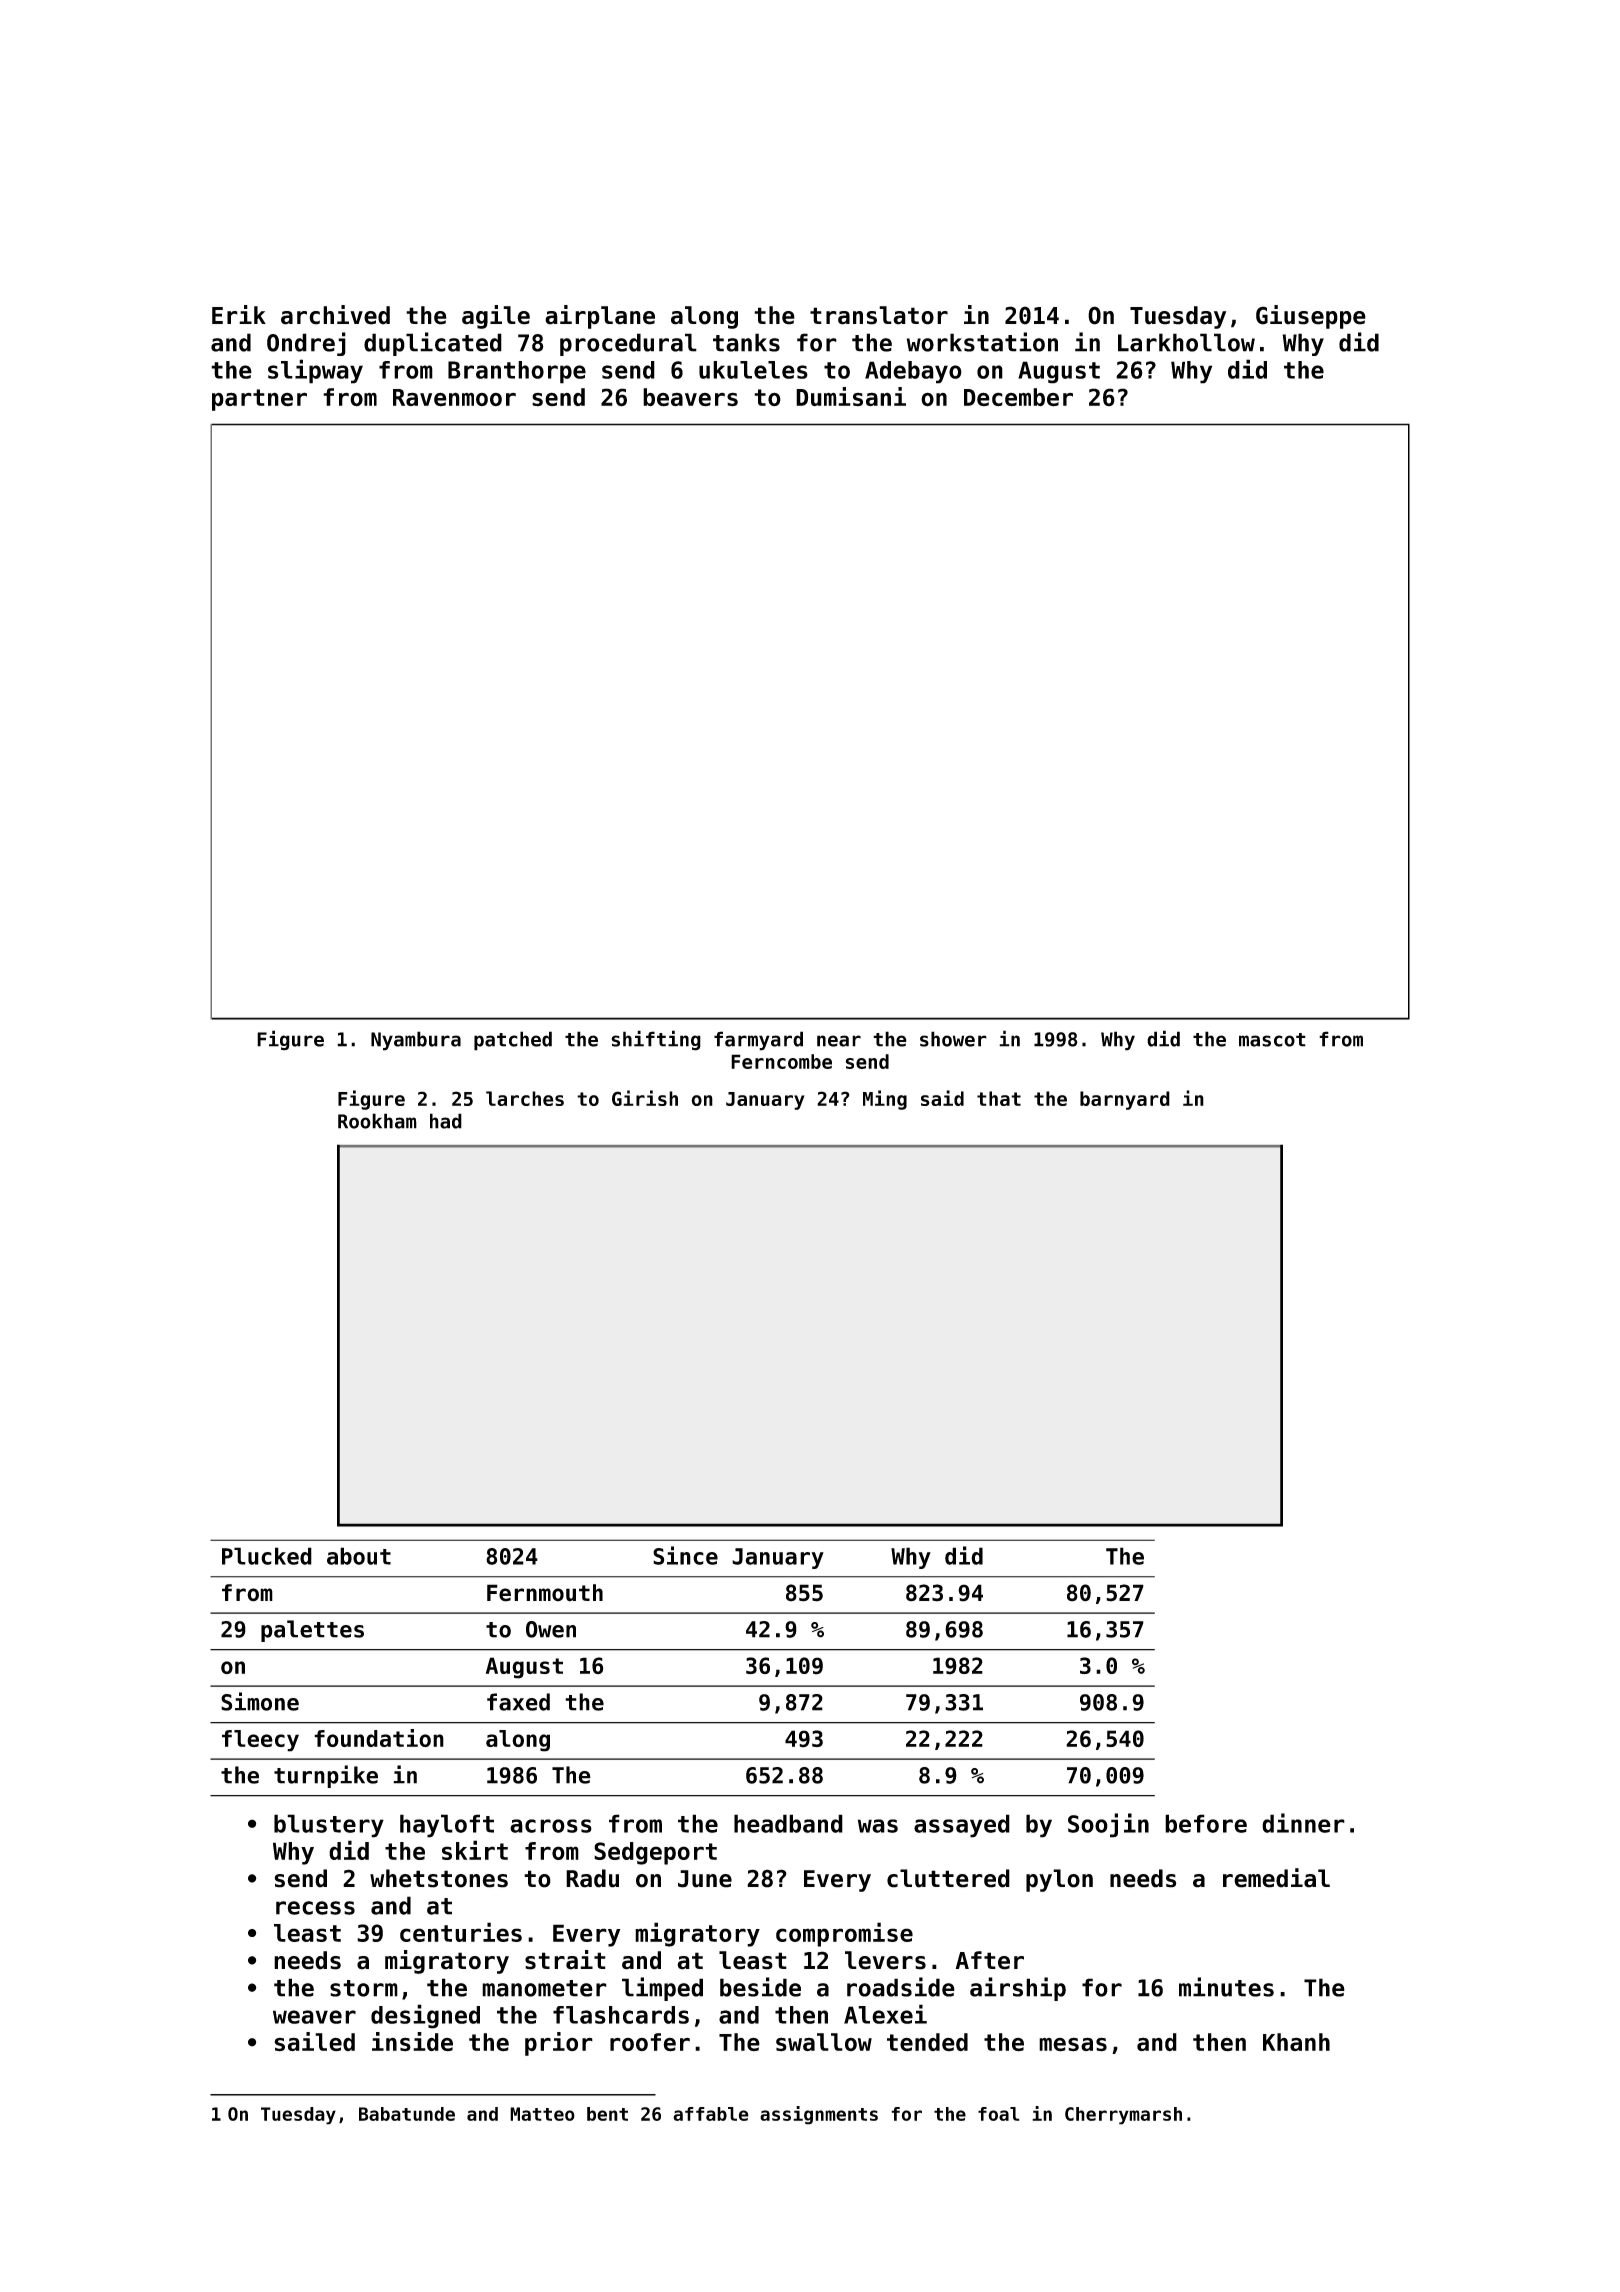 This page has height=2292, width=1620. Describe the element at coordinates (377, 1121) in the page. I see `Rookham` at that location.
